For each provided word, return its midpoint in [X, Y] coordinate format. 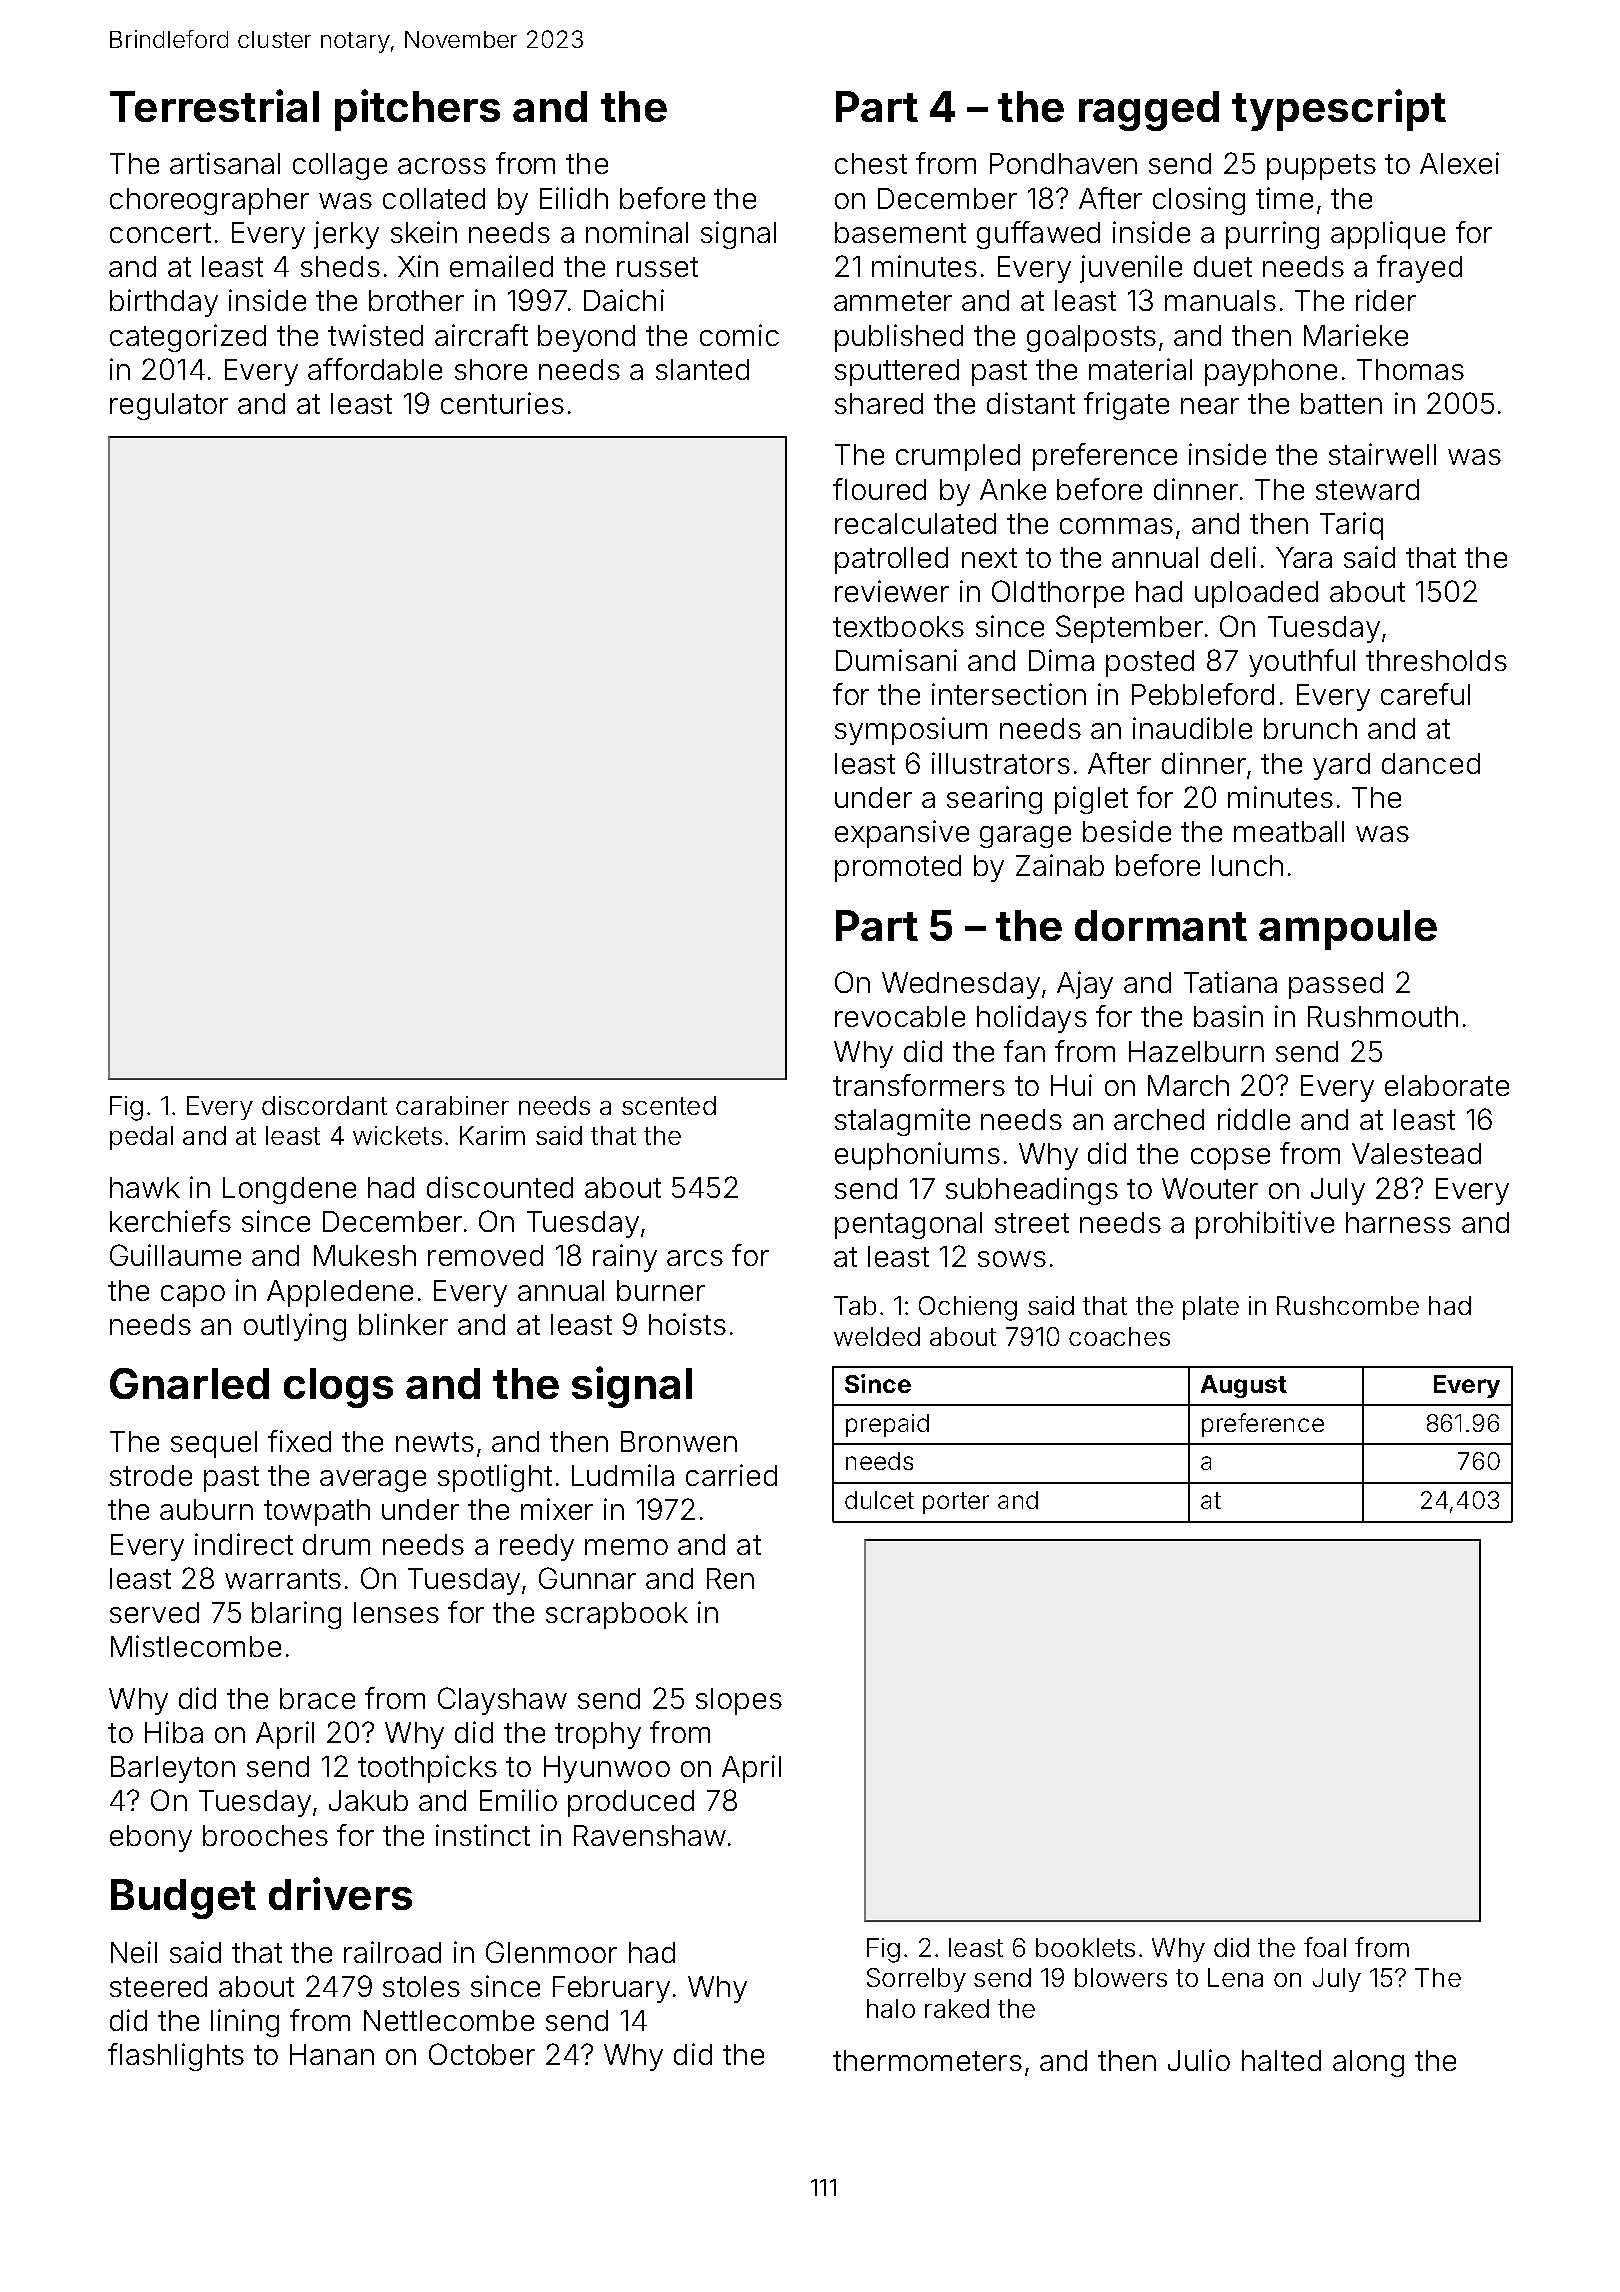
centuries [502, 403]
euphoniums [917, 1156]
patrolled [891, 560]
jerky [346, 235]
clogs [338, 1388]
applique [1388, 235]
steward [1367, 489]
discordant [324, 1105]
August [1244, 1386]
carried [731, 1475]
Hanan [332, 2054]
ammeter [893, 301]
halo [891, 2008]
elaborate [1447, 1085]
